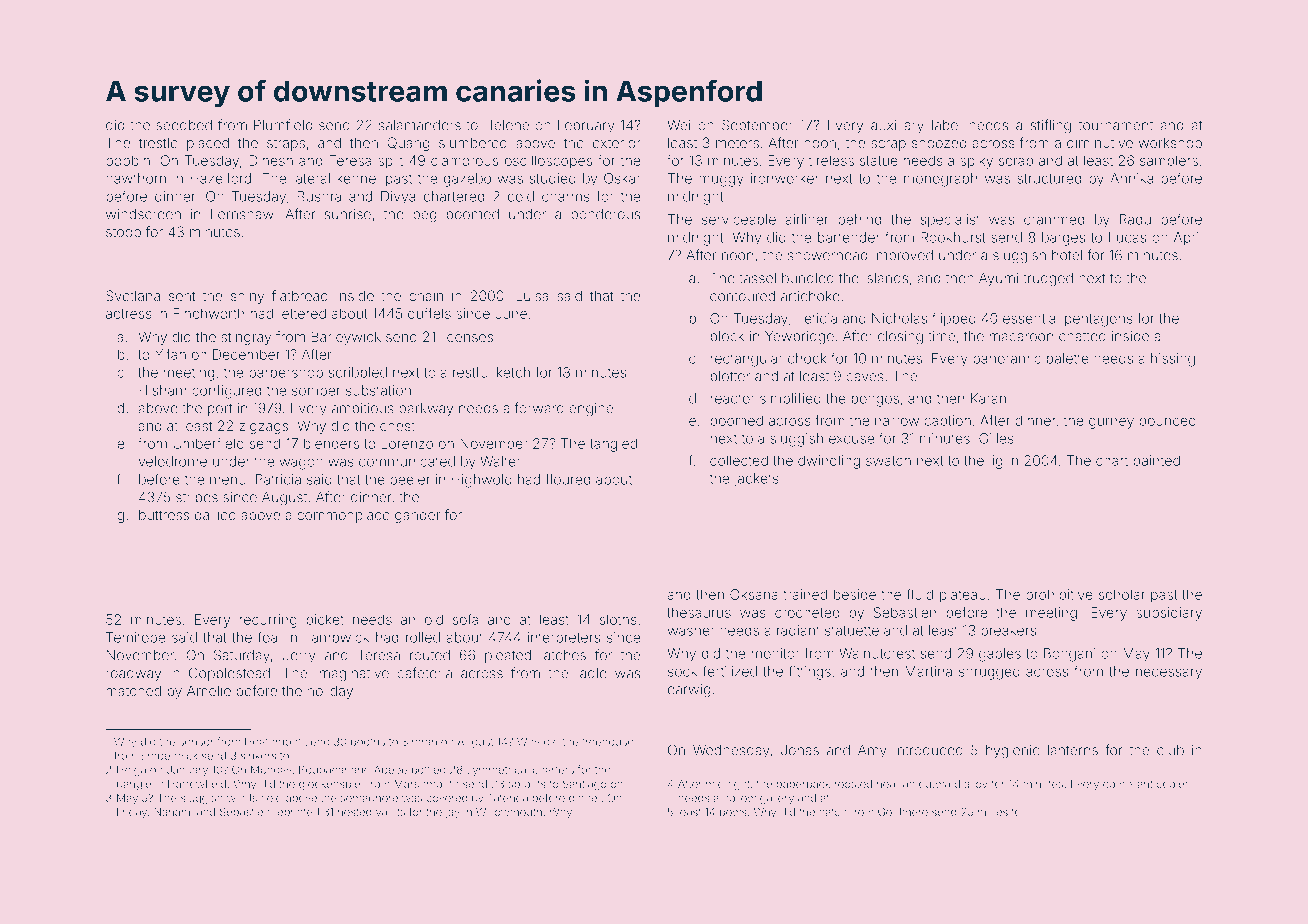 Image resolution: width=1308 pixels, height=924 pixels. I want to click on spiky, so click(976, 162).
